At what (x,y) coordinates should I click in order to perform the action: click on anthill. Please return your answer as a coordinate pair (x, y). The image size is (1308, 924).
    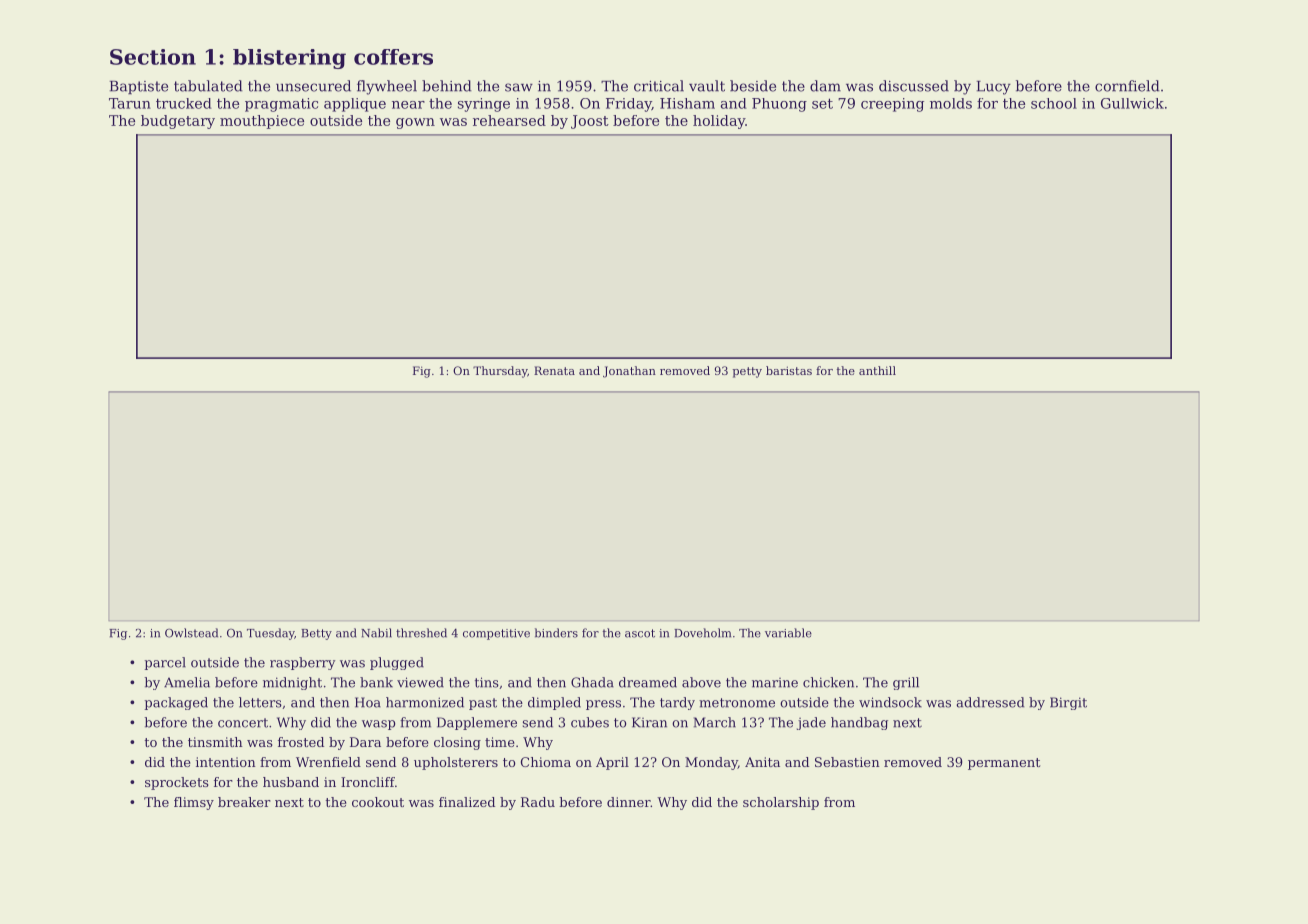
    Looking at the image, I should click on (877, 370).
